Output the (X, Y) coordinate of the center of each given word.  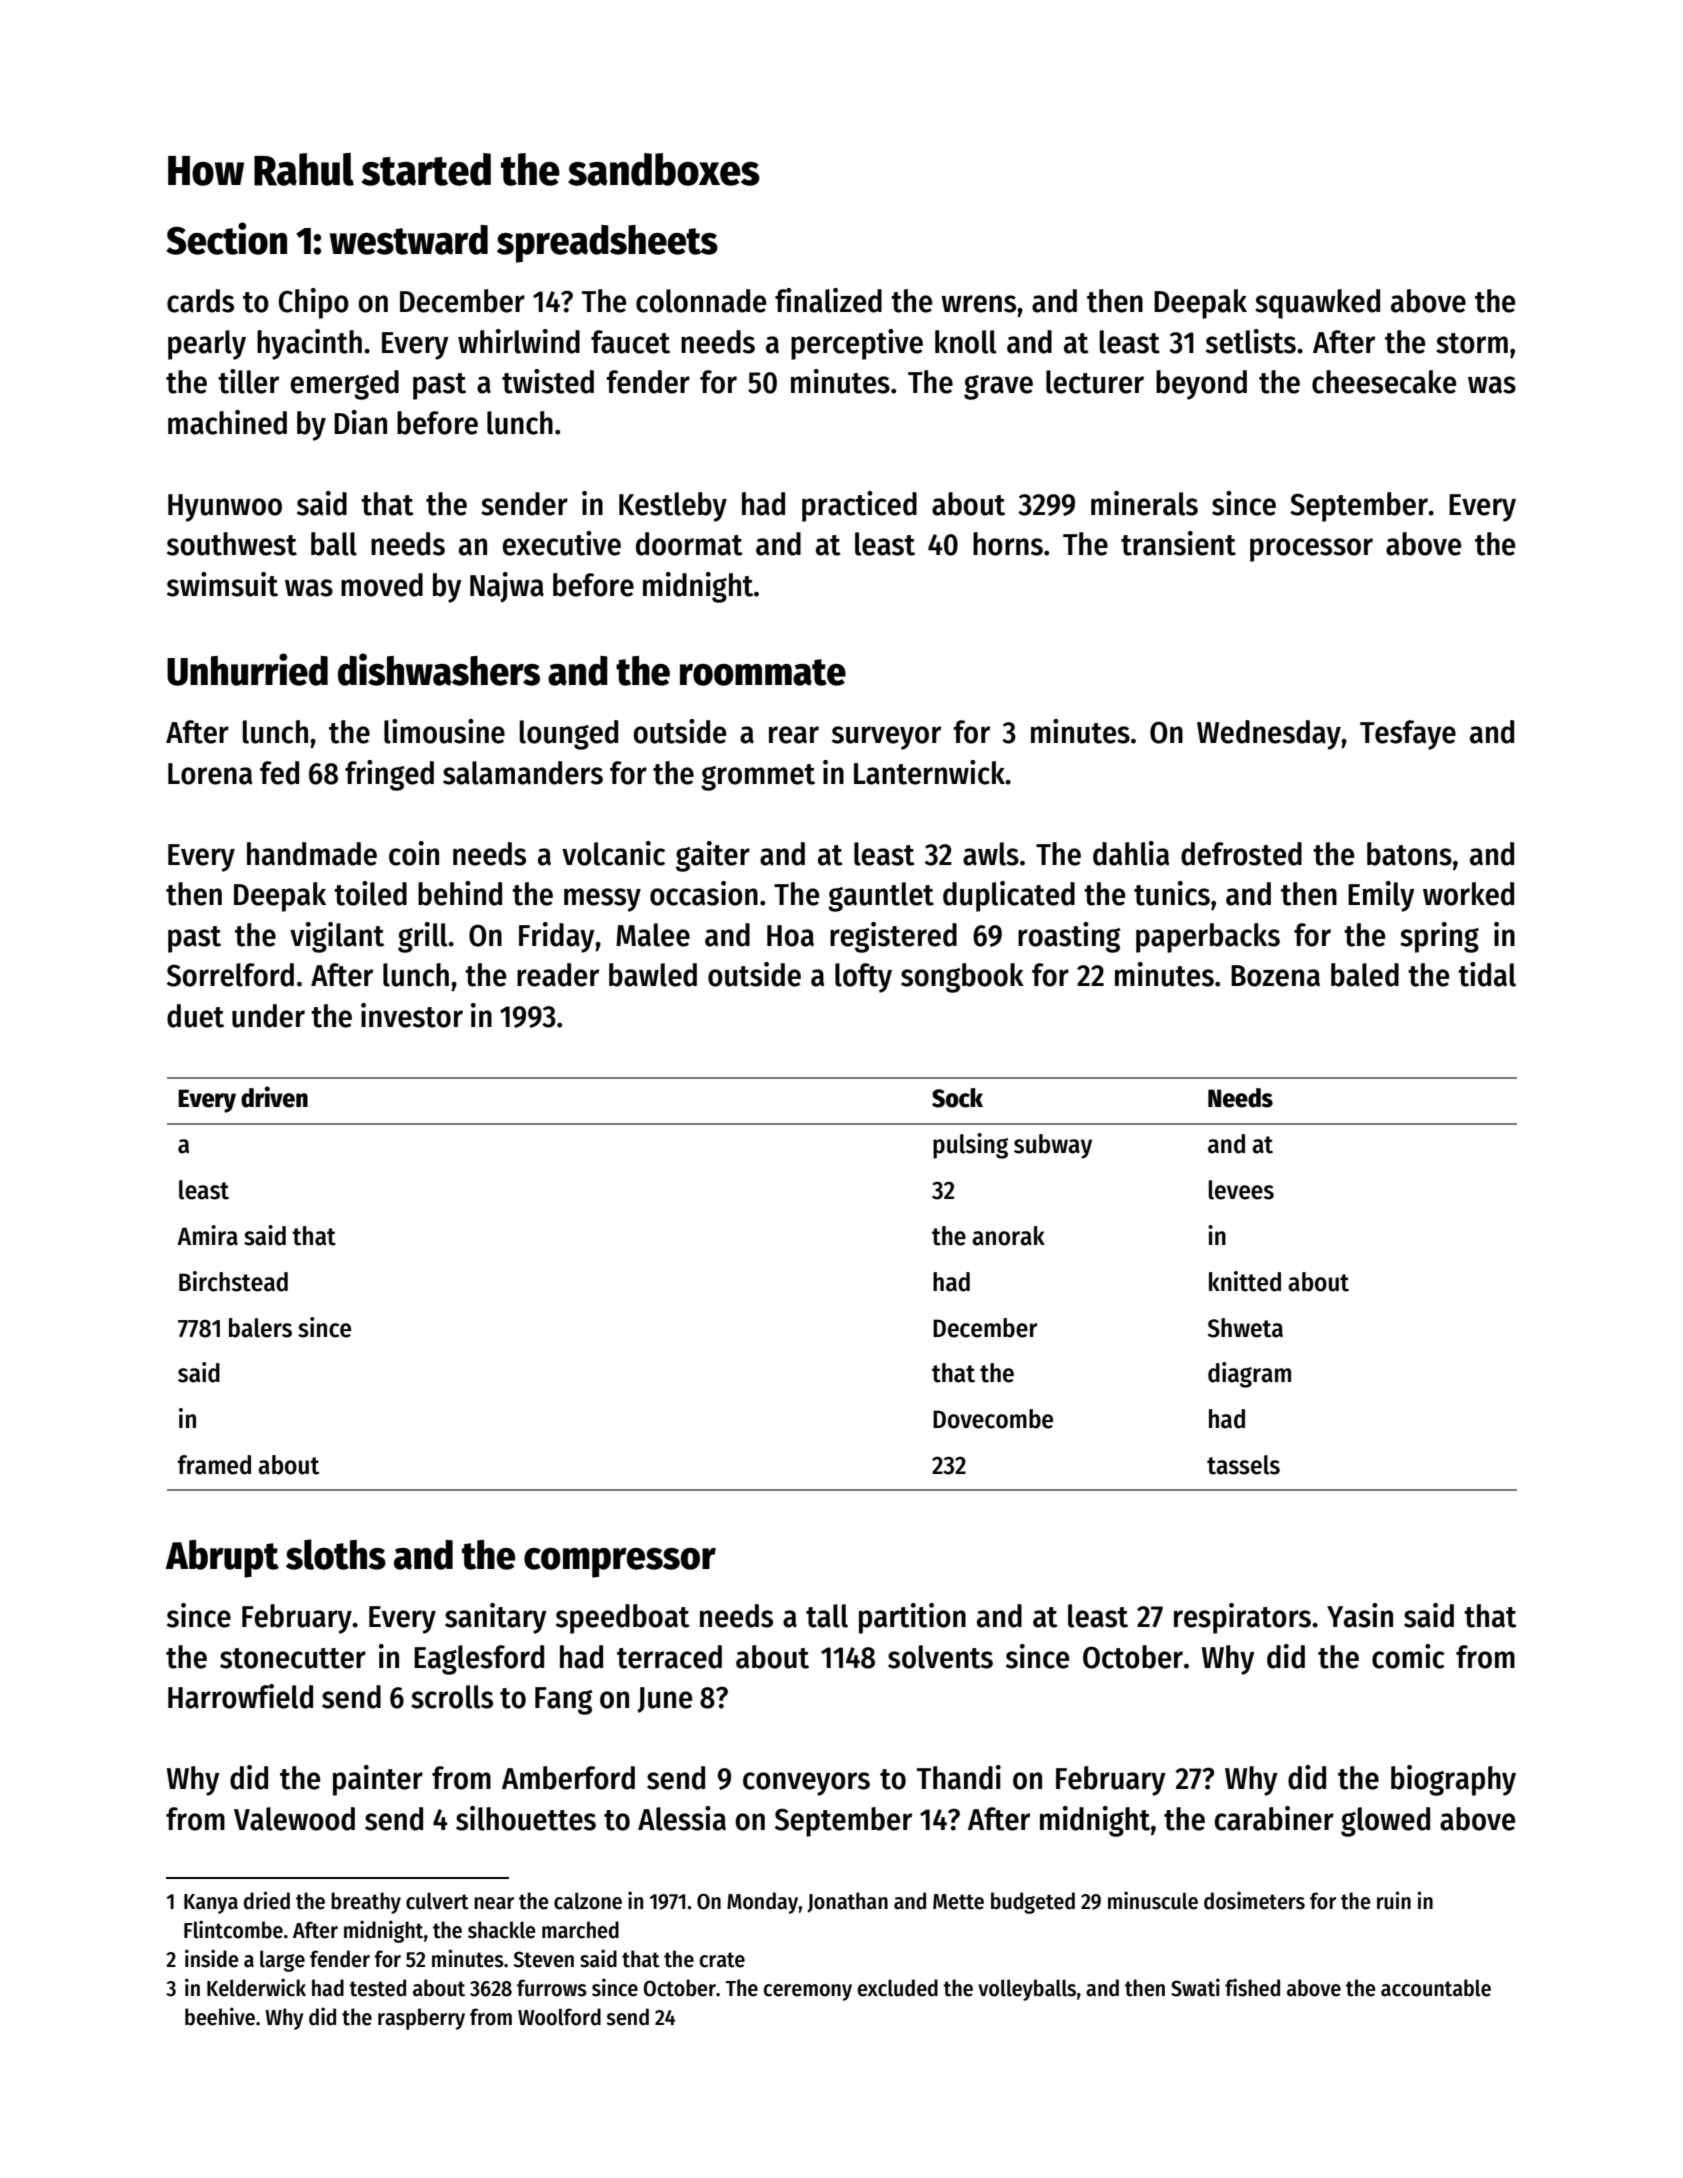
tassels (1243, 1465)
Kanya (211, 1904)
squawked (1317, 304)
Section (226, 238)
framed (214, 1465)
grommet (758, 777)
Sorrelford (230, 975)
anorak (1008, 1236)
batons (1409, 854)
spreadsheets (607, 244)
